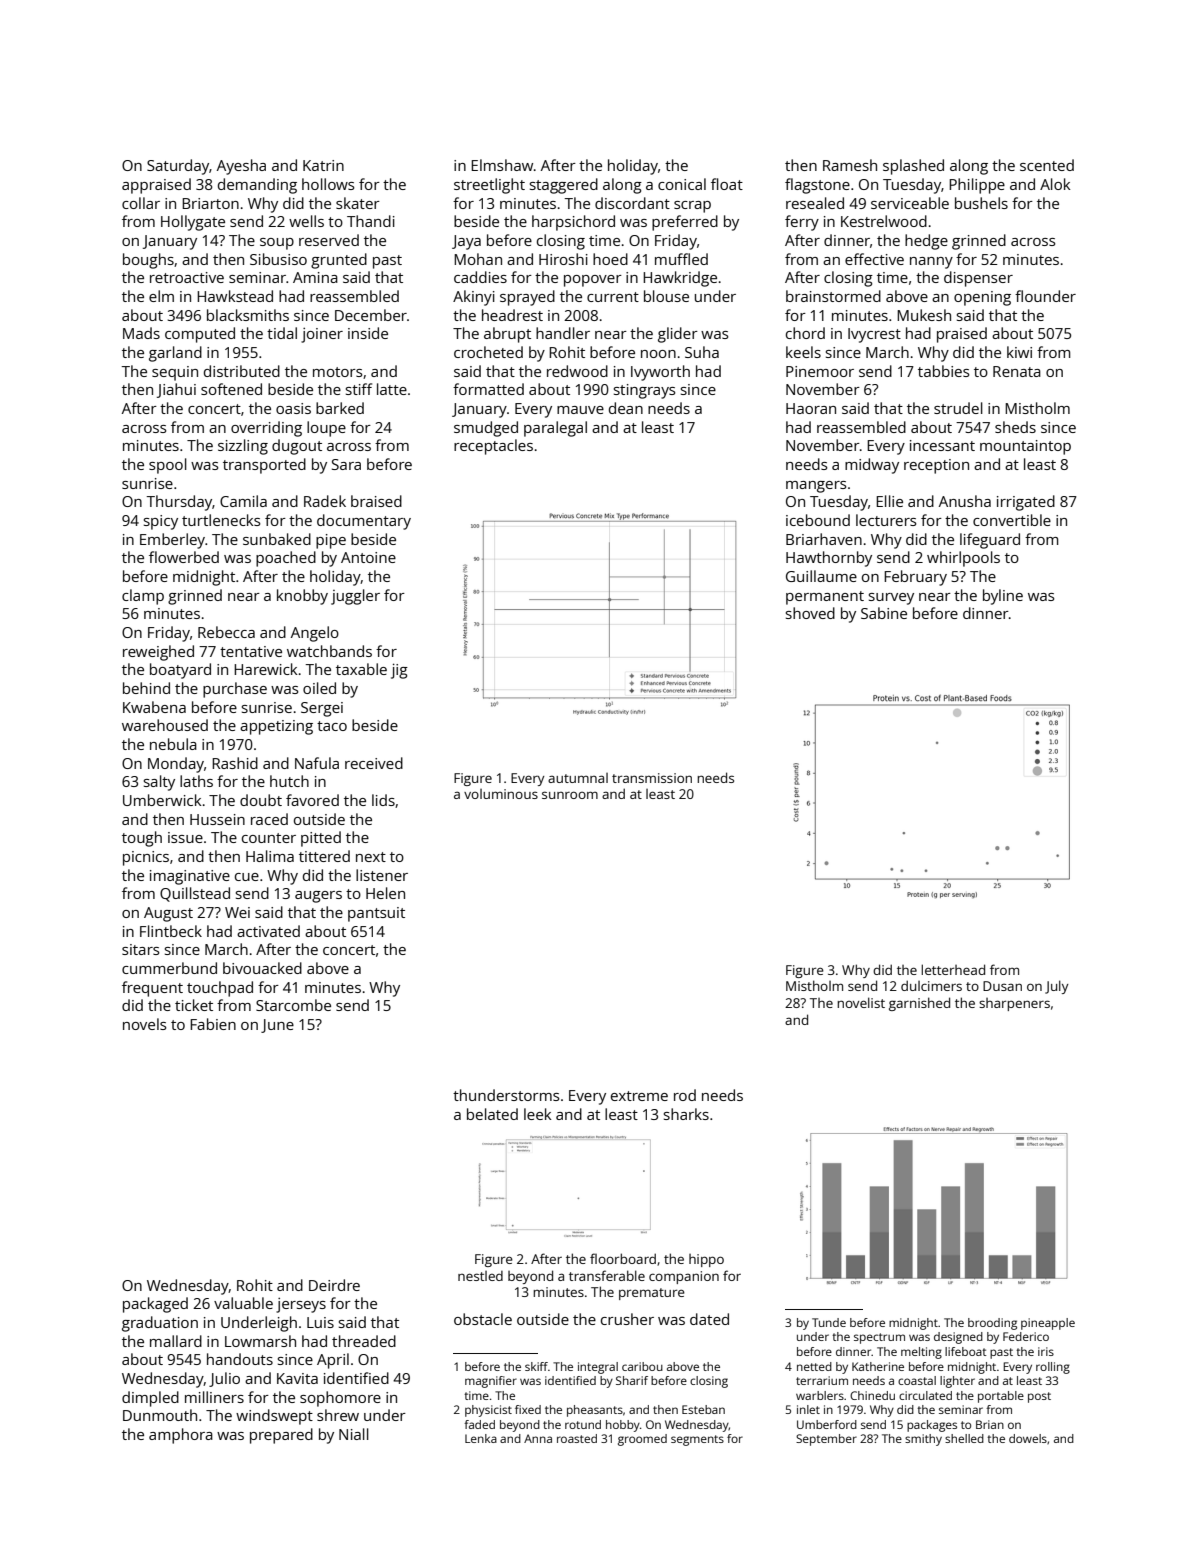 Image resolution: width=1199 pixels, height=1551 pixels. I want to click on current, so click(613, 297).
